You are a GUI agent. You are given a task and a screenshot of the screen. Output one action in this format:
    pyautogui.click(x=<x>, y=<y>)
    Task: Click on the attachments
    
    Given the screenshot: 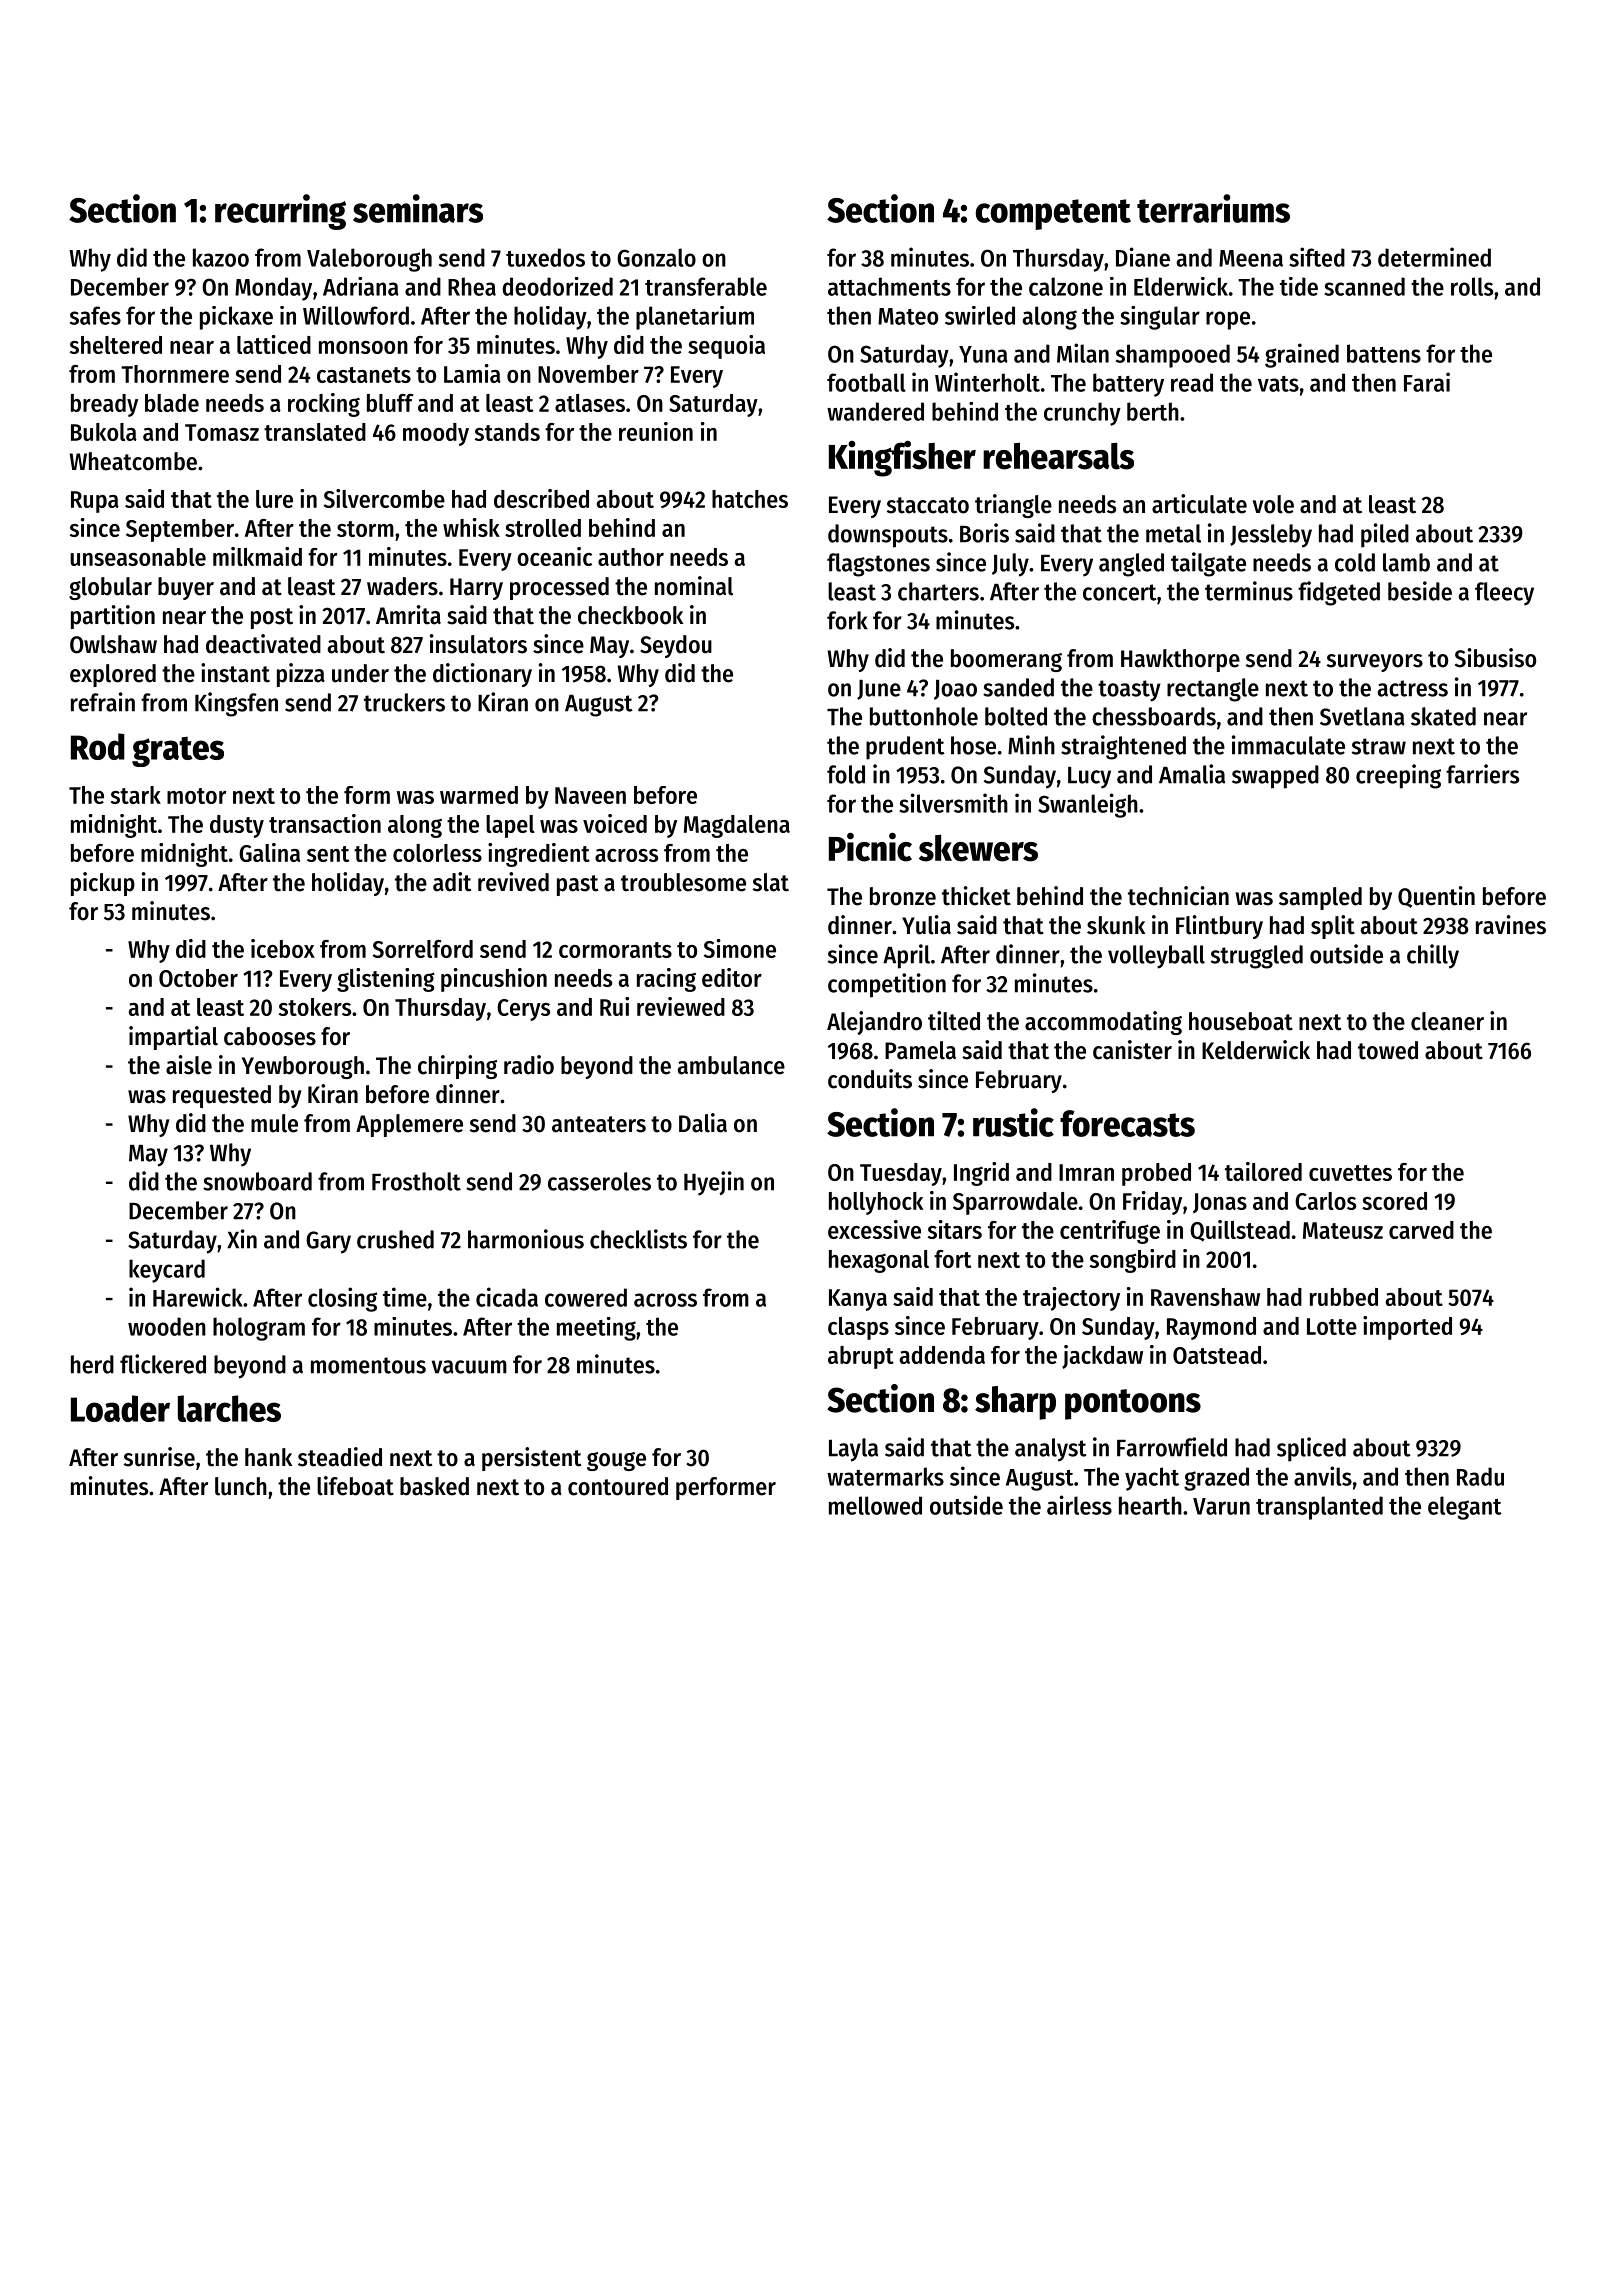 What is the action you would take?
    pyautogui.click(x=889, y=286)
